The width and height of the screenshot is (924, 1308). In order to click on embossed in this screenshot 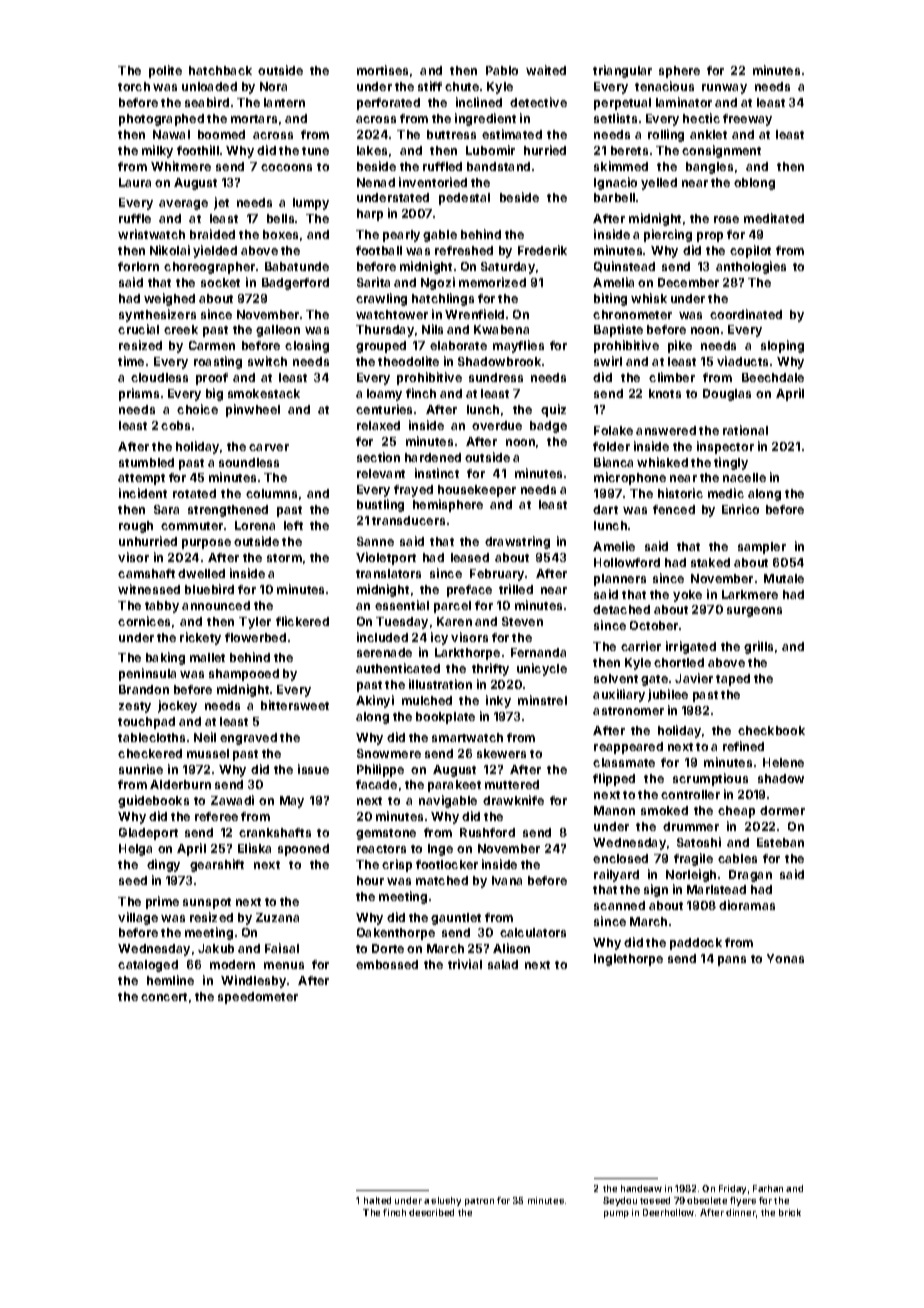, I will do `click(387, 964)`.
